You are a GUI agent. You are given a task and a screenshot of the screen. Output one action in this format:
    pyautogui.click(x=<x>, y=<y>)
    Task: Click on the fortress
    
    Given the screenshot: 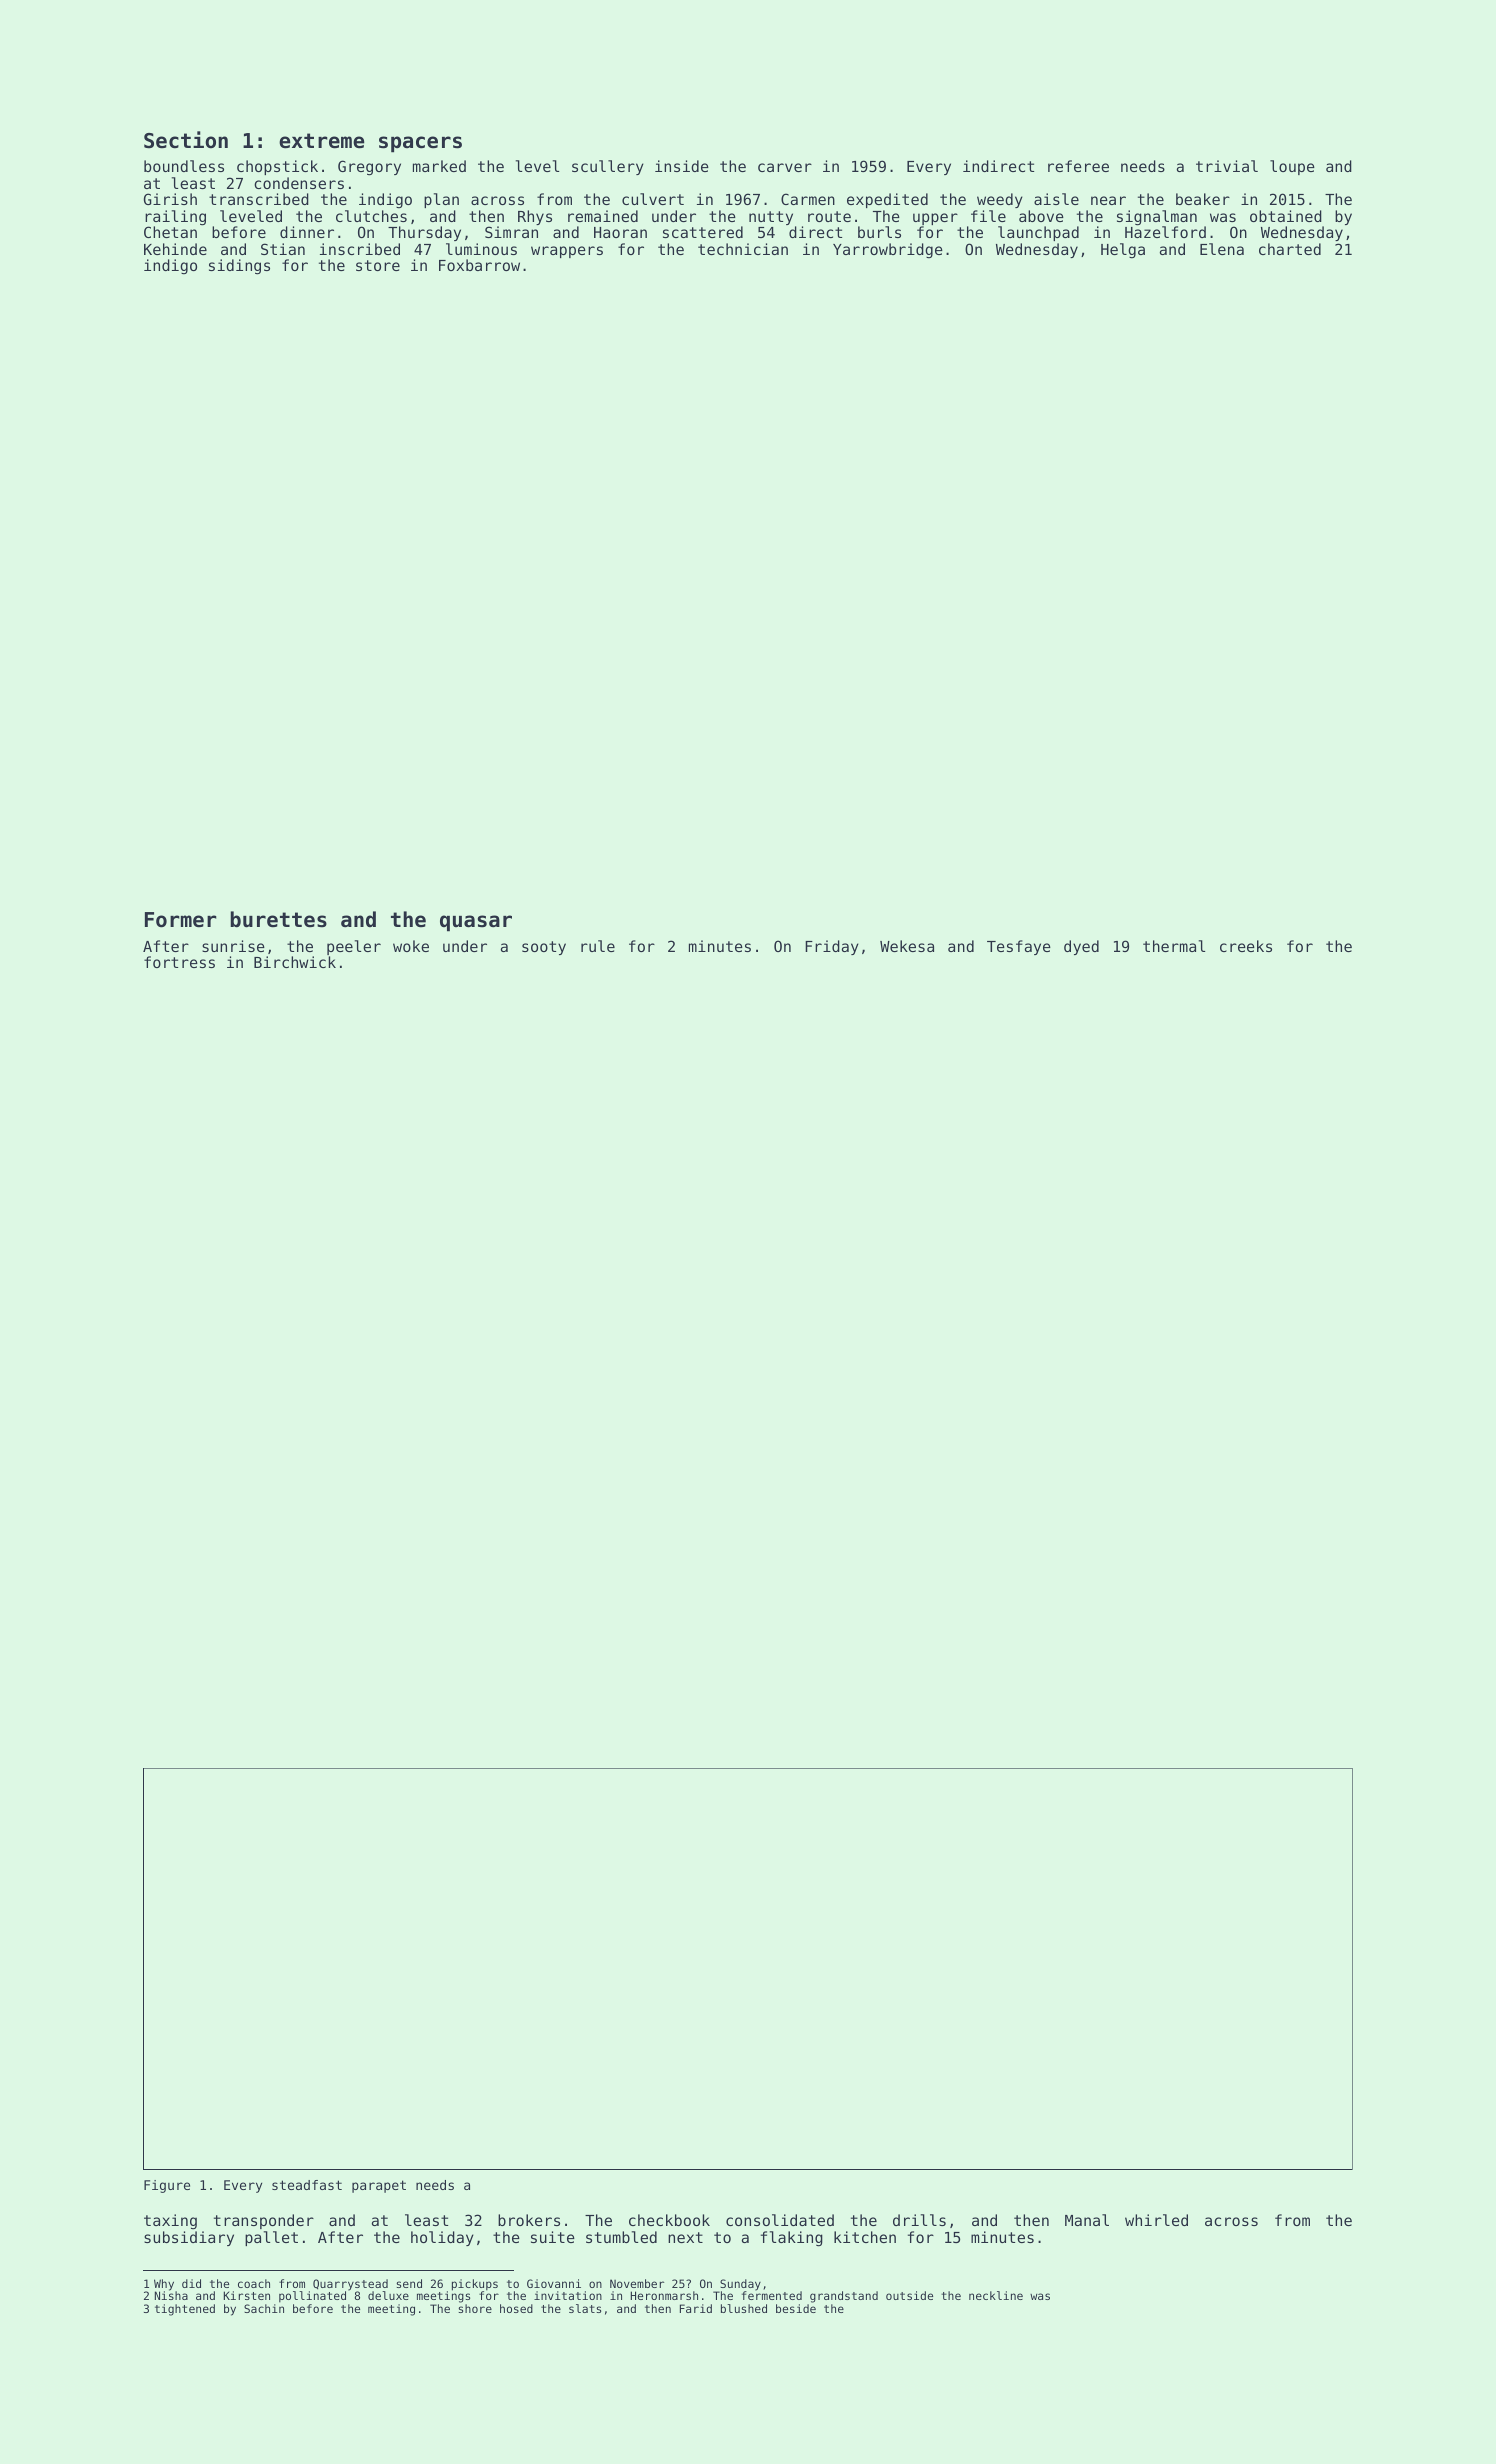 What is the action you would take?
    pyautogui.click(x=179, y=962)
